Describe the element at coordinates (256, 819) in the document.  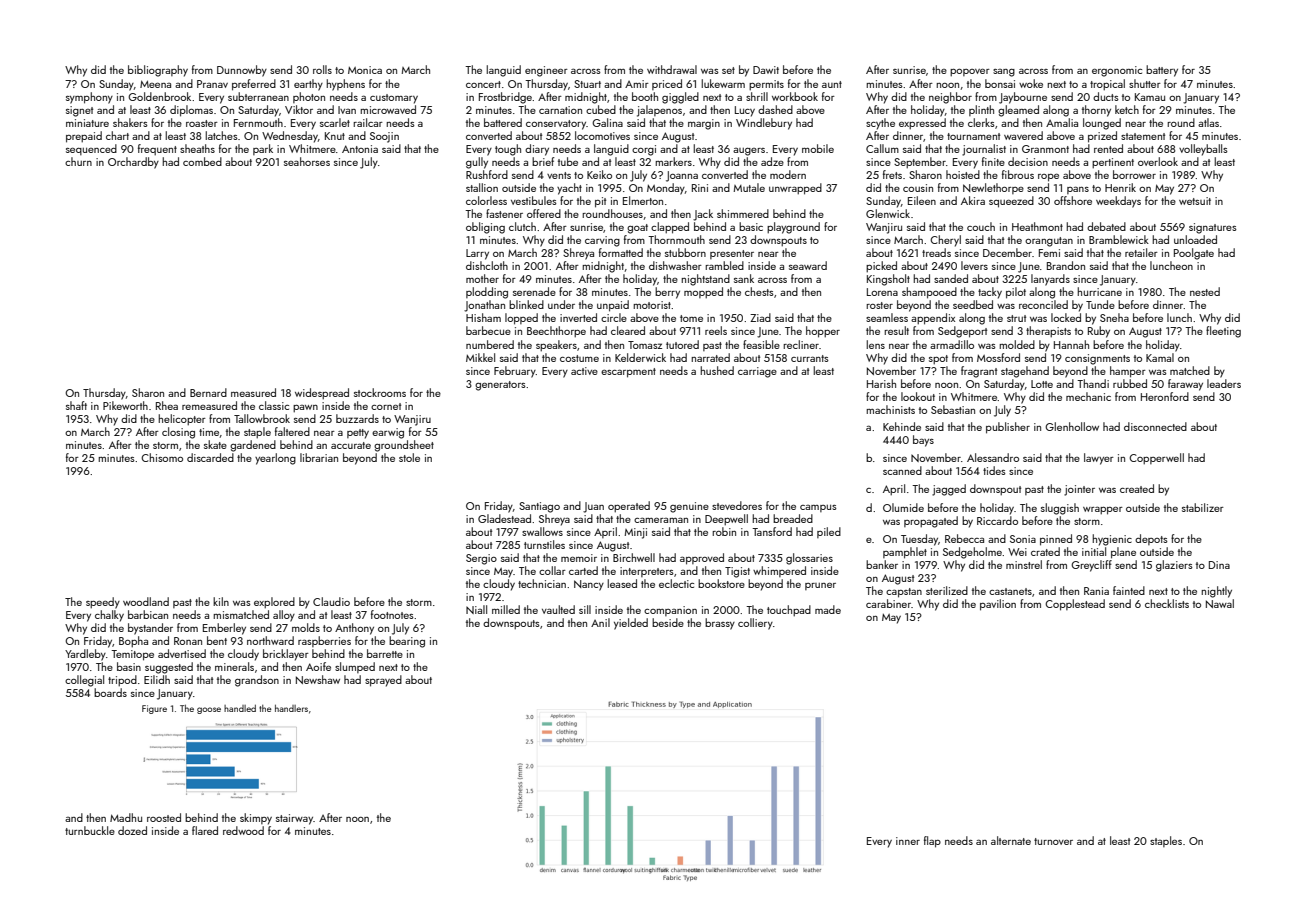
I see `skimpy` at that location.
